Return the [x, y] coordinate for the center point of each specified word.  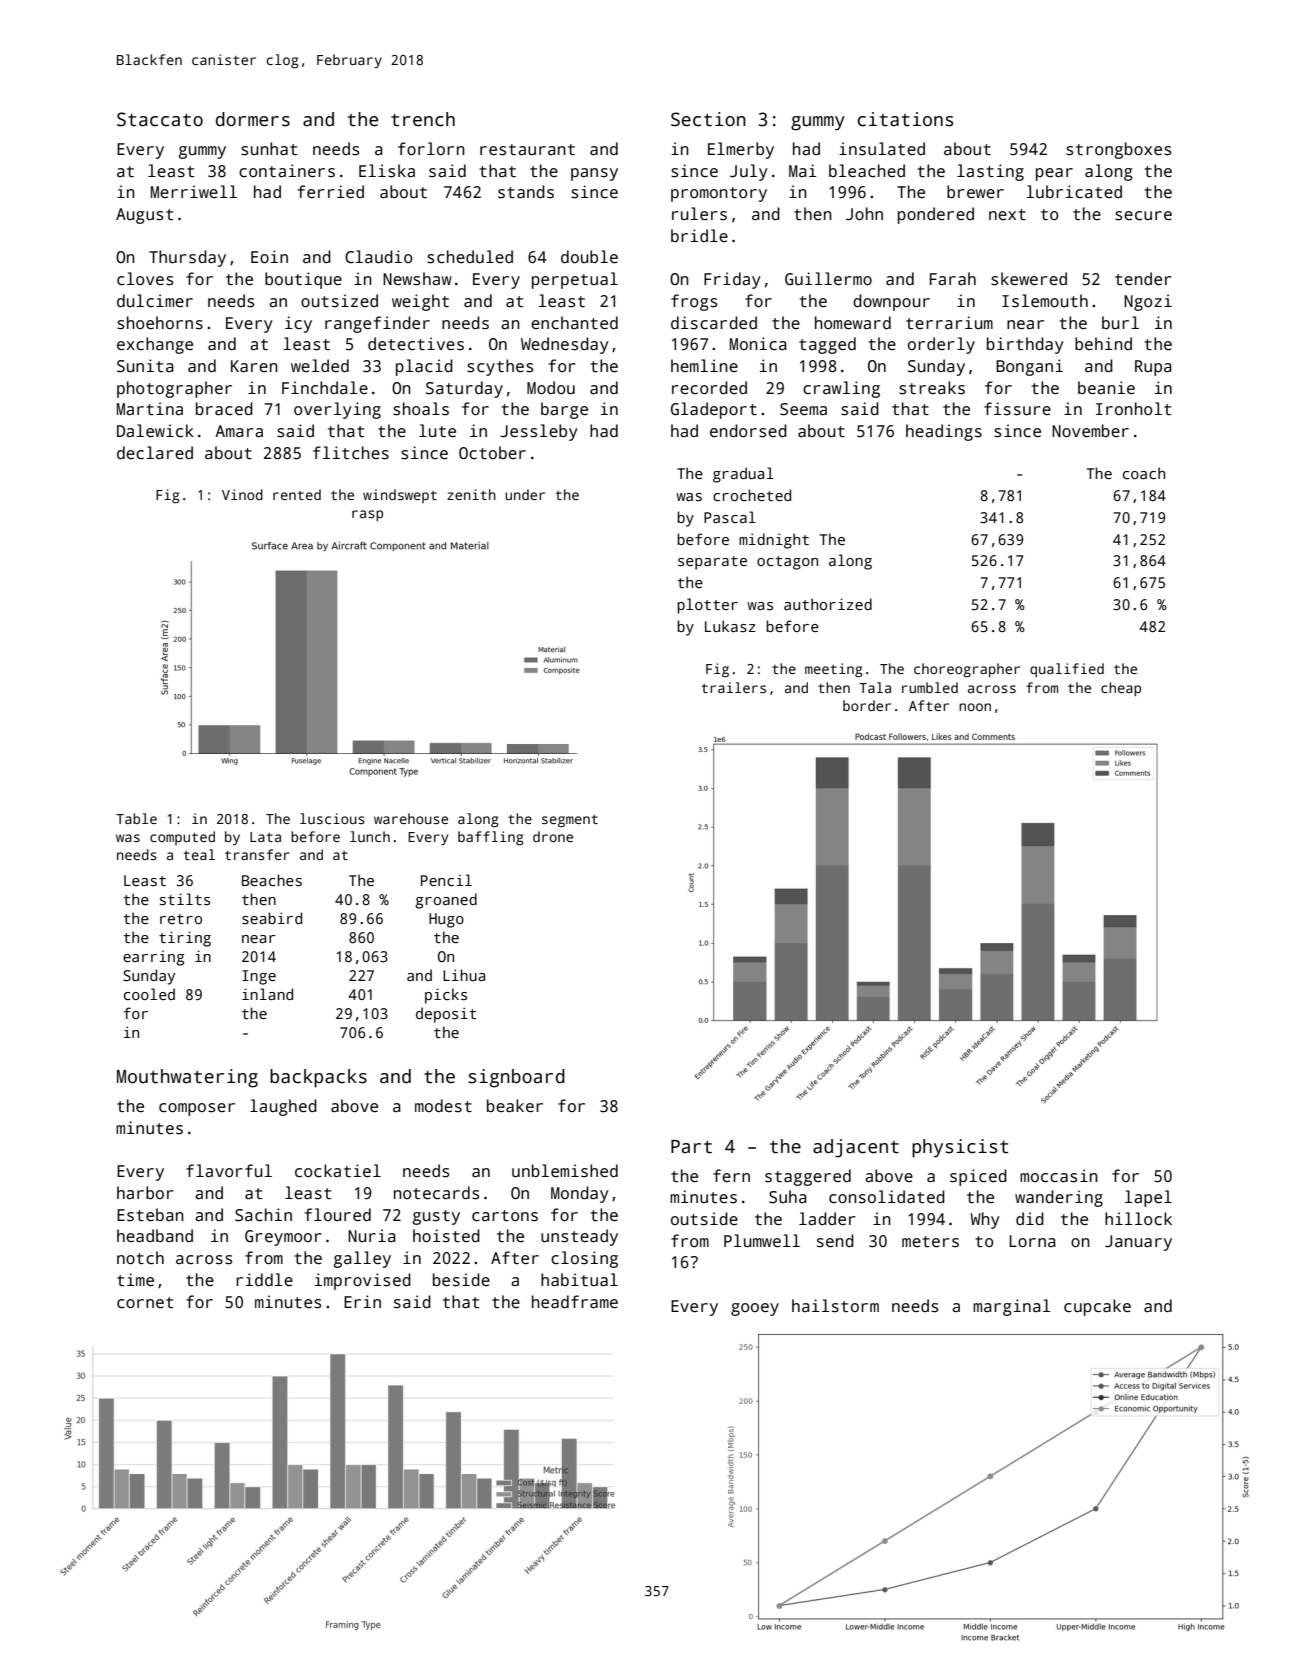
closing [584, 1259]
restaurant [527, 150]
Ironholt [1133, 408]
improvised [363, 1281]
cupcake [1097, 1307]
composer [197, 1109]
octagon [787, 563]
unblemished [565, 1171]
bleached [867, 171]
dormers [253, 119]
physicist [960, 1148]
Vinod [242, 494]
